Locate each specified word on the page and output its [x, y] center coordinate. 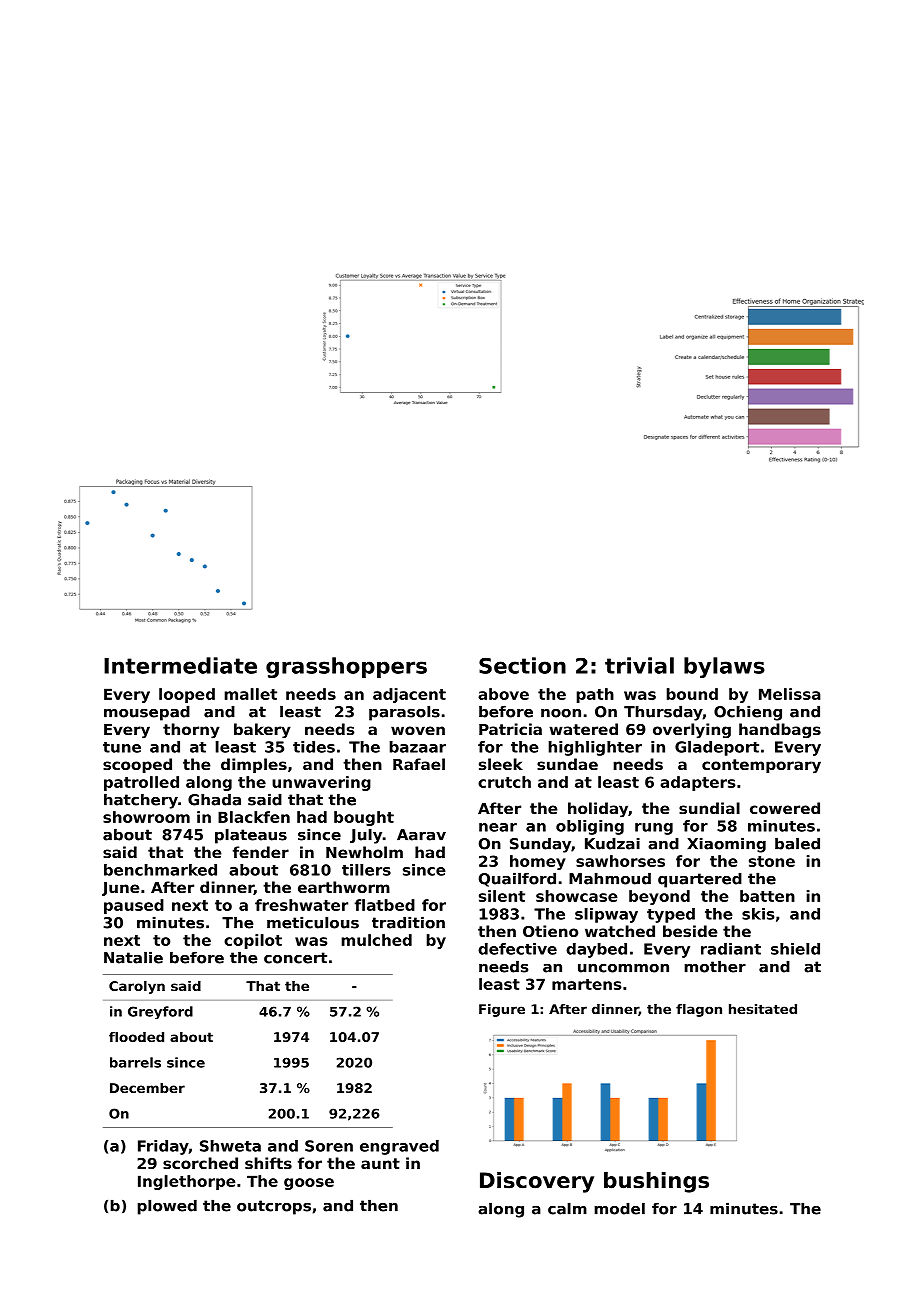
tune [122, 747]
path [595, 695]
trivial [639, 665]
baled [797, 843]
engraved [399, 1147]
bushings [656, 1182]
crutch [504, 782]
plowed [167, 1207]
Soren [329, 1146]
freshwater [301, 905]
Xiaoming [727, 845]
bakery [262, 731]
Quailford [517, 879]
